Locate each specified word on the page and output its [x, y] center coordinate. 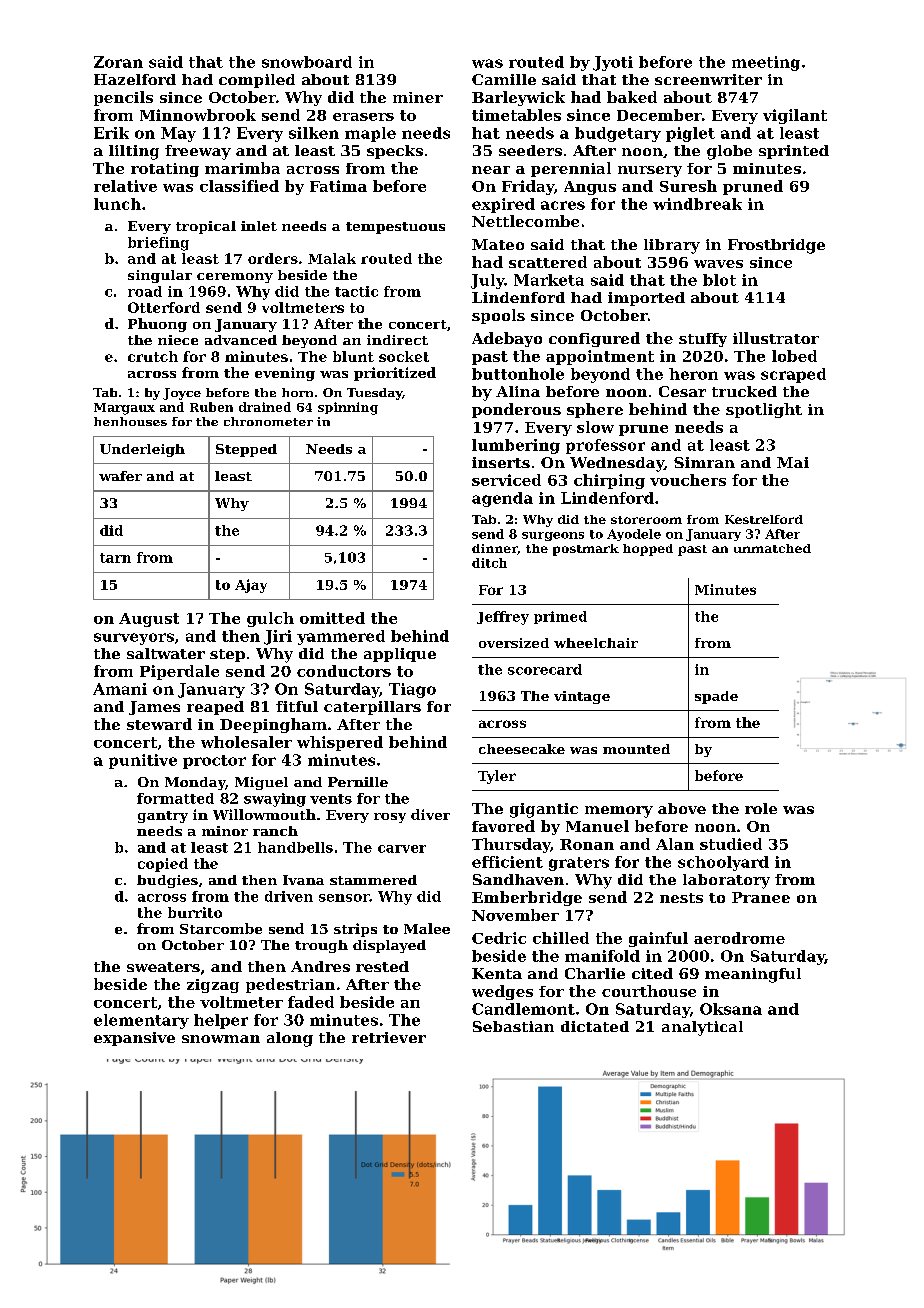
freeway [198, 152]
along [290, 1039]
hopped [648, 550]
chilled [561, 938]
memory [619, 812]
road [145, 291]
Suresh [688, 186]
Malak [332, 258]
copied [163, 865]
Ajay [251, 586]
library [672, 246]
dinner [494, 548]
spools [498, 316]
